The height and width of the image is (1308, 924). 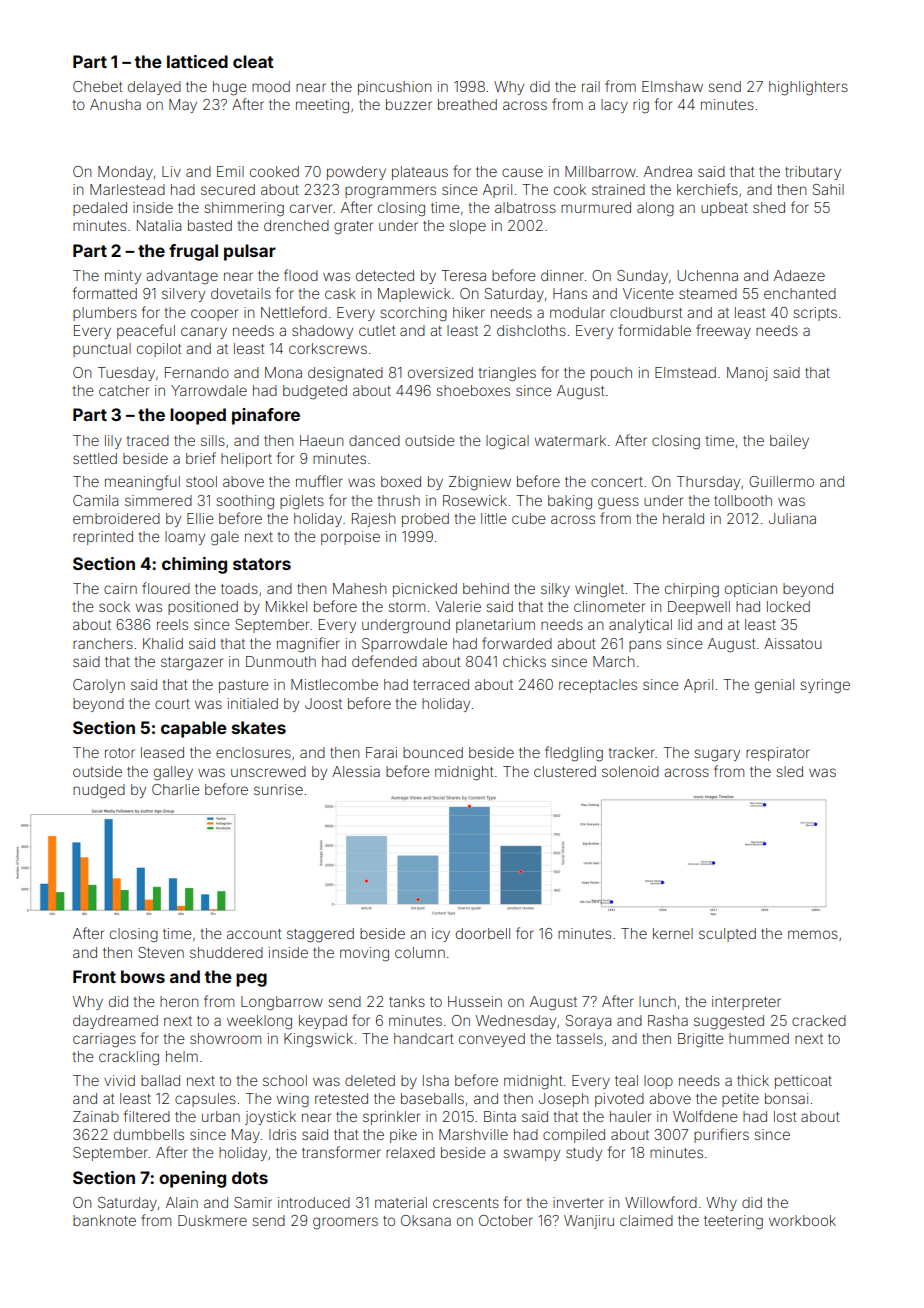 What do you see at coordinates (494, 518) in the image?
I see `little` at bounding box center [494, 518].
